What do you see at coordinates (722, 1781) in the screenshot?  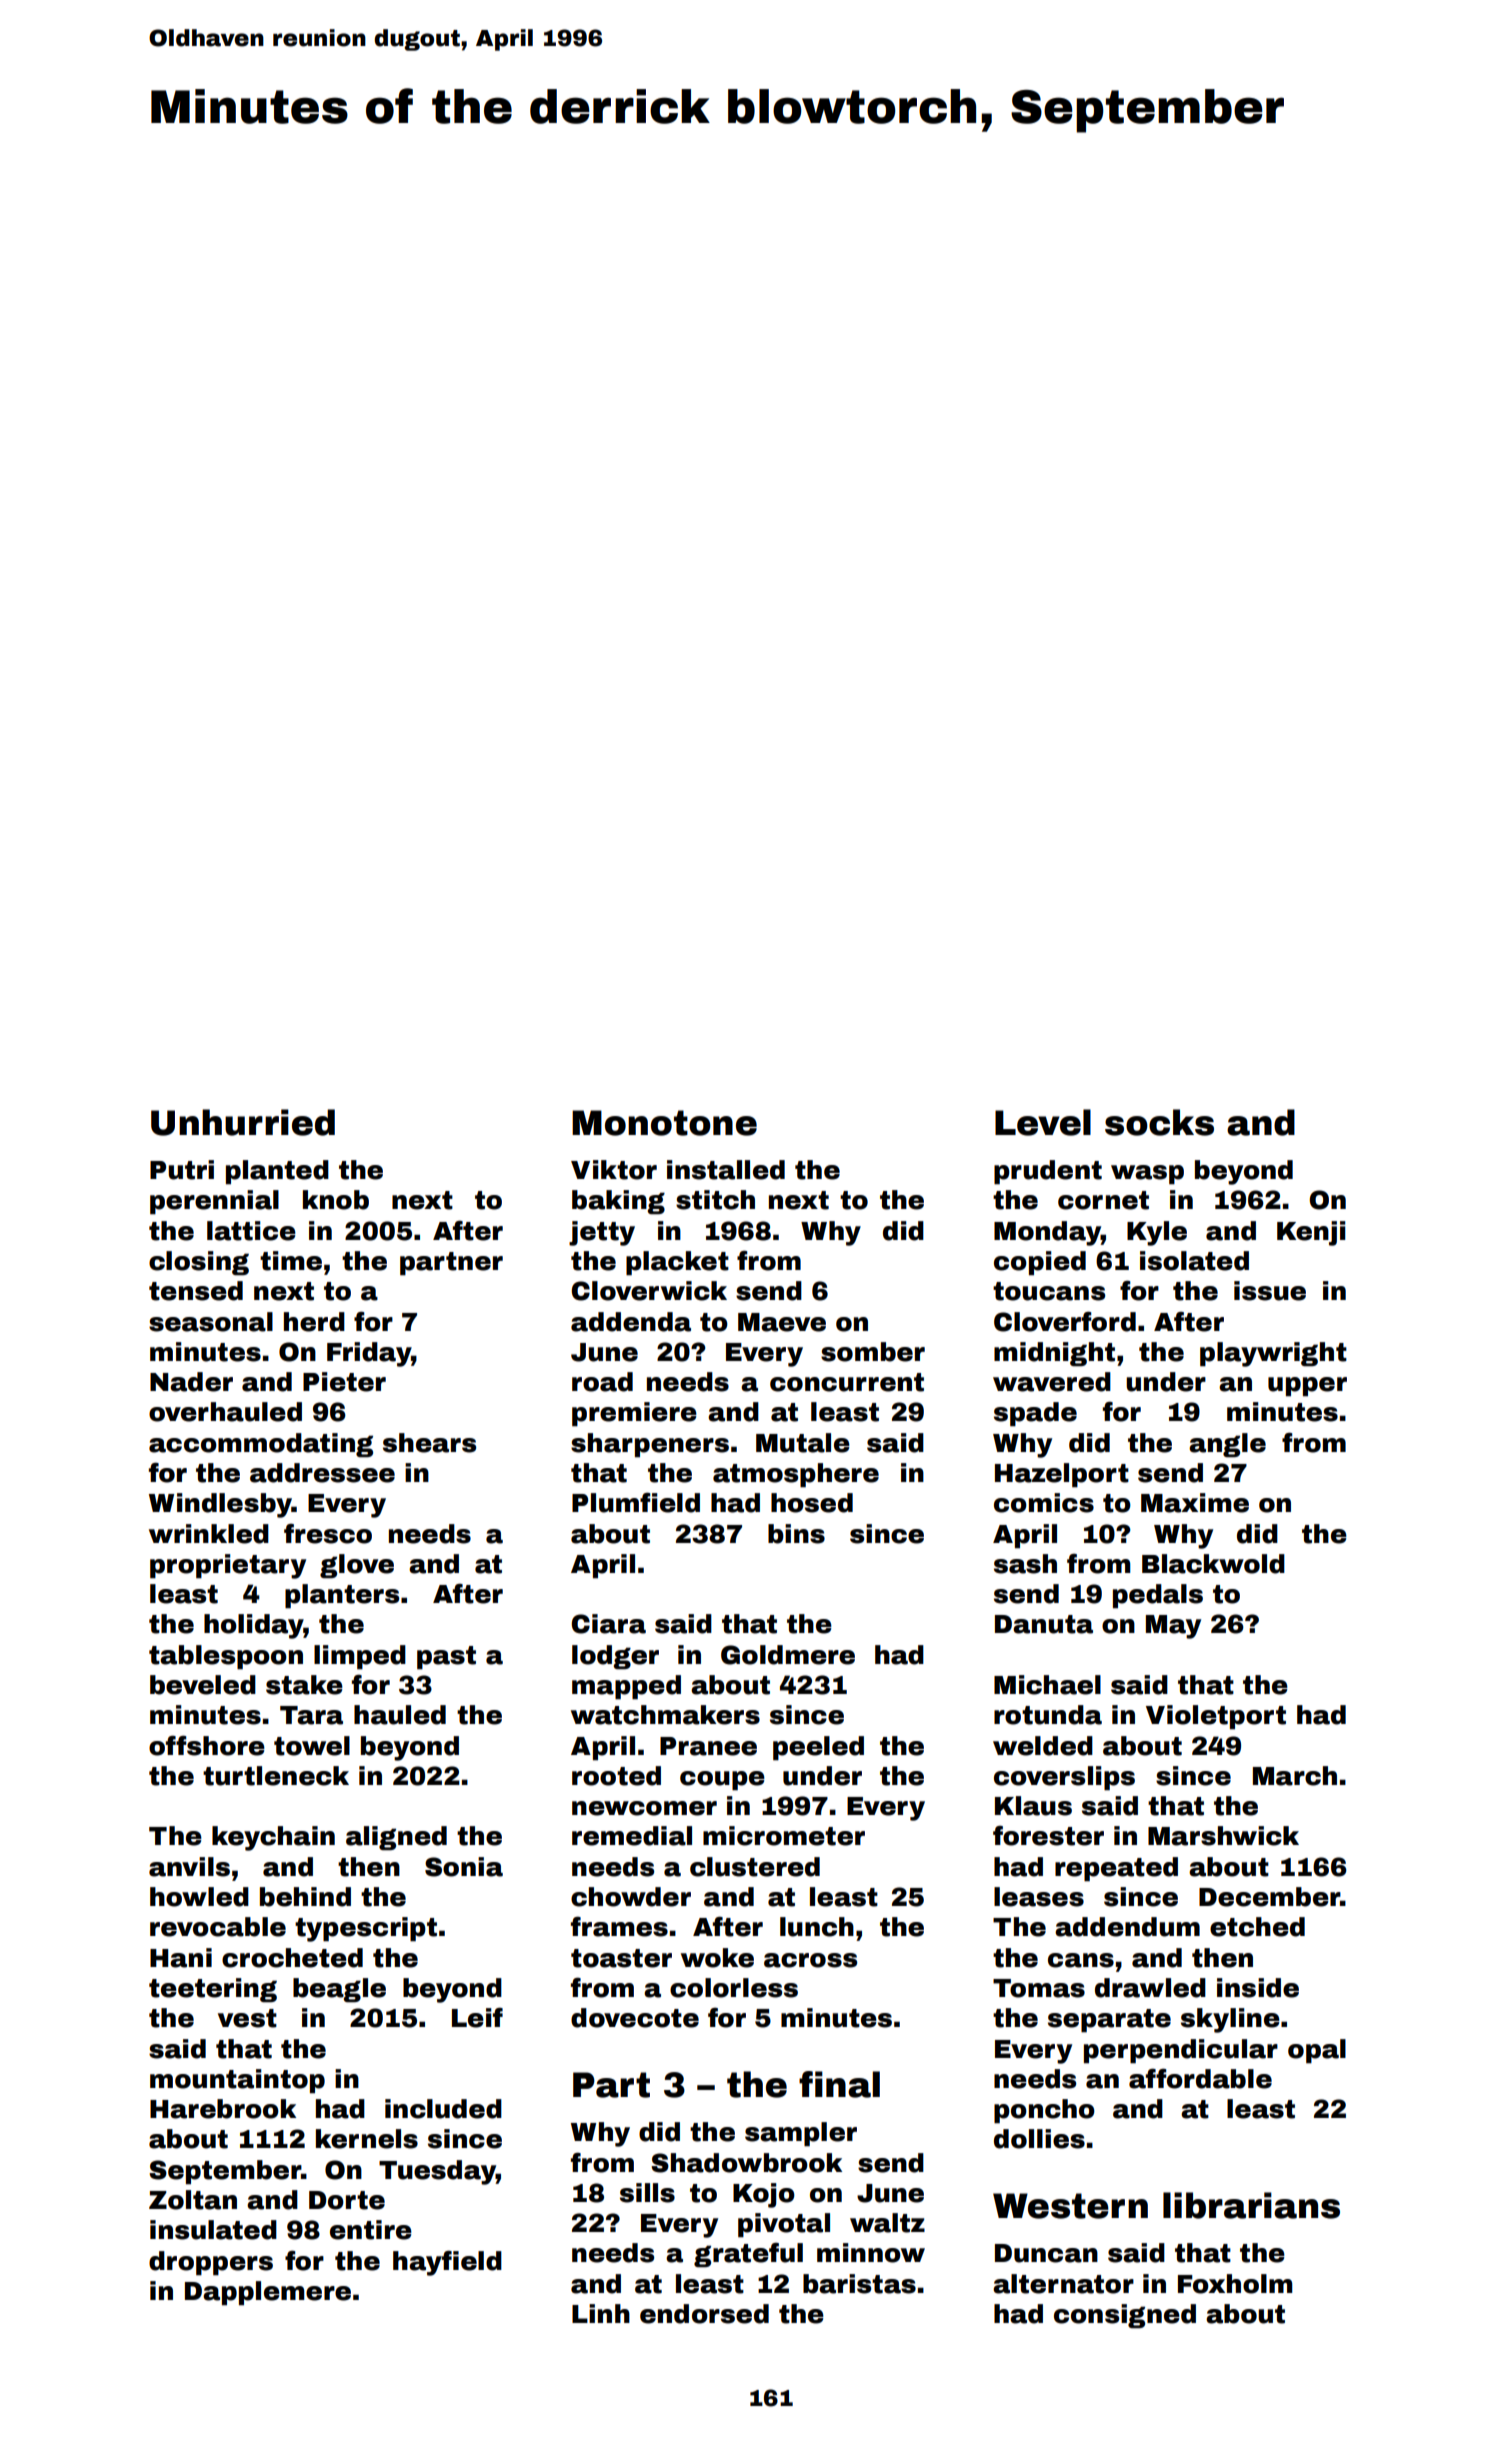 I see `coupe` at bounding box center [722, 1781].
